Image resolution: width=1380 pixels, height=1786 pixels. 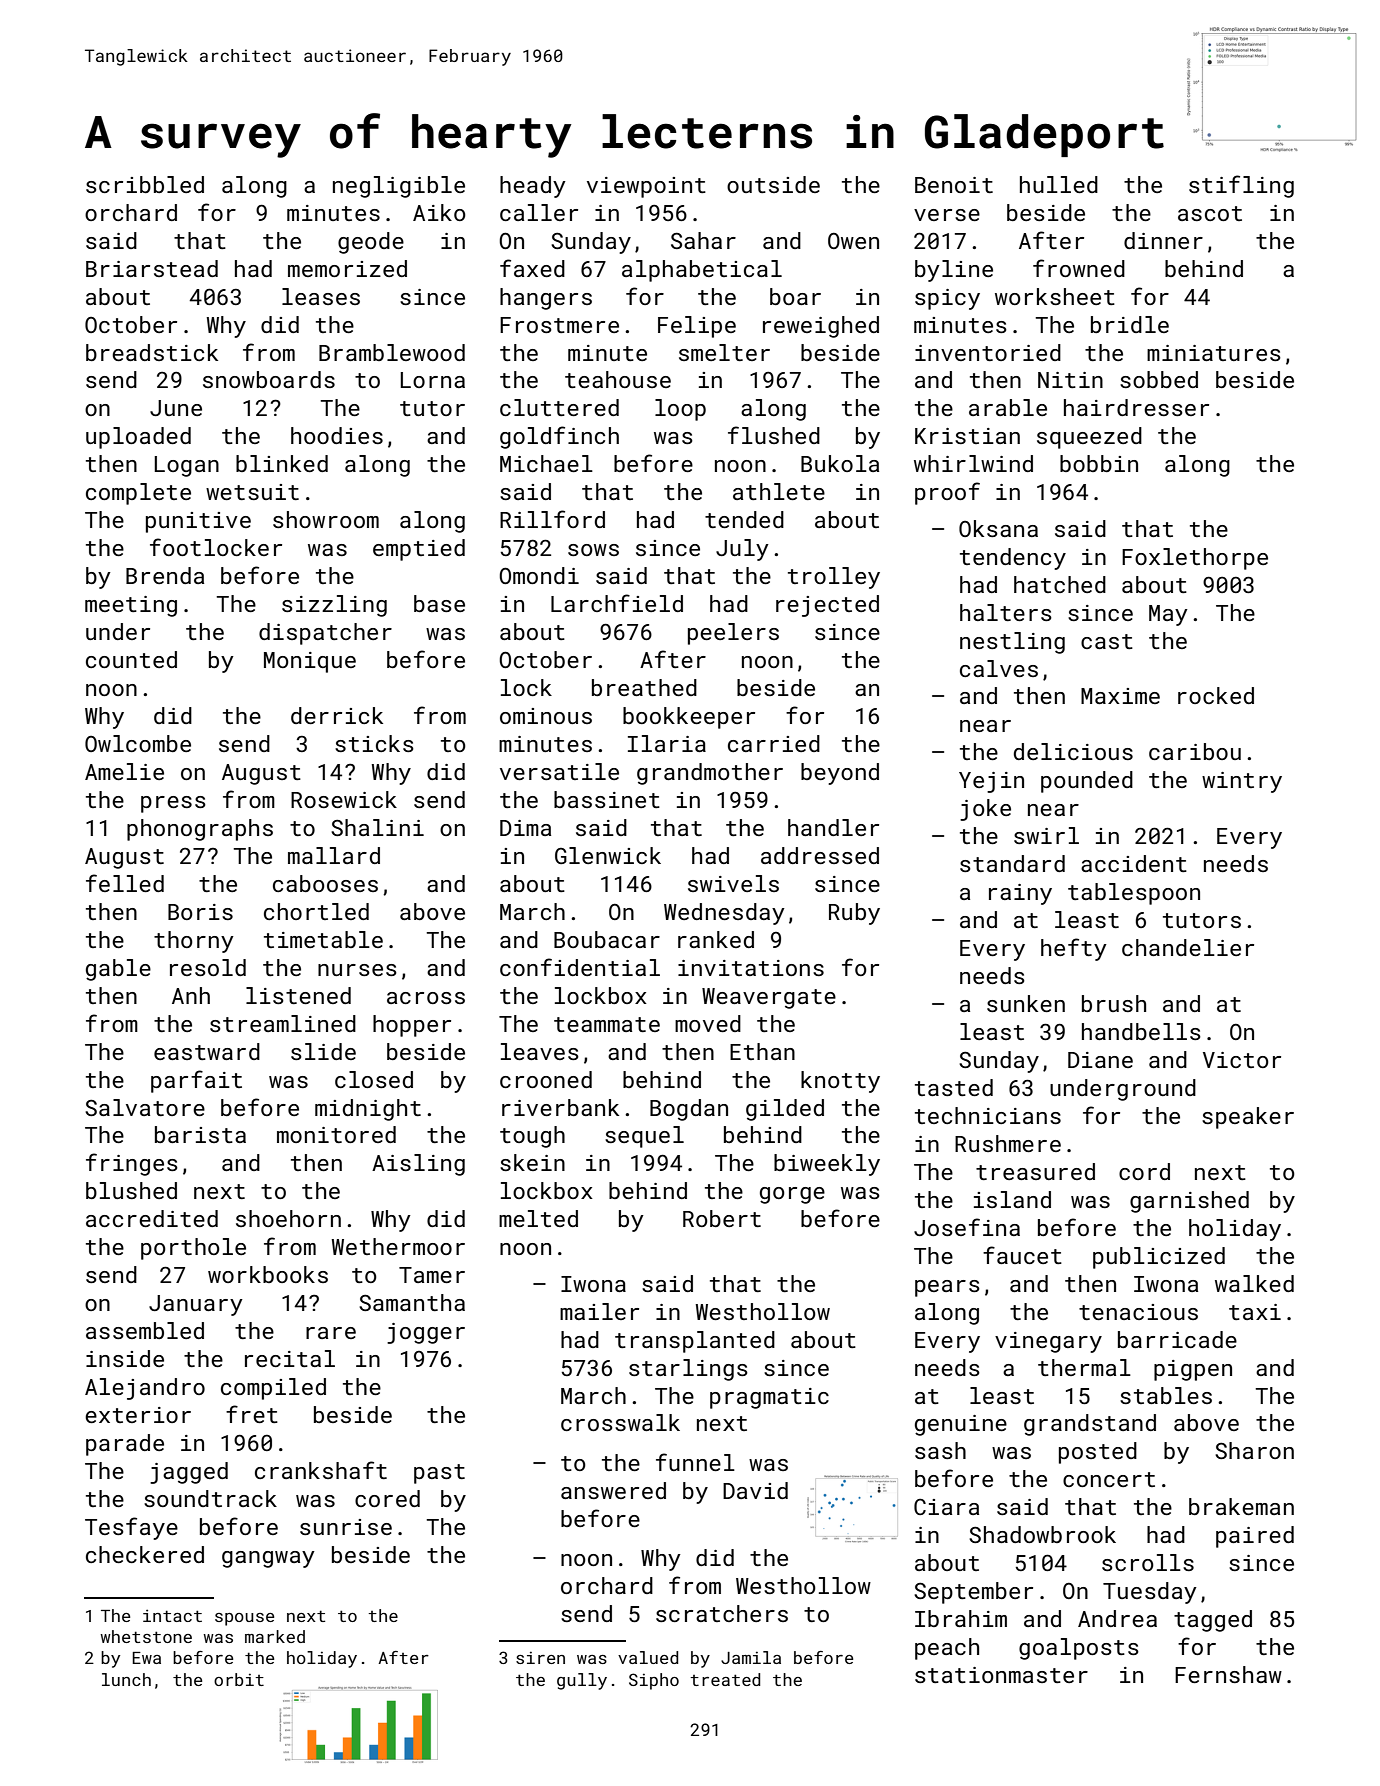 I want to click on mailer, so click(x=599, y=1311).
